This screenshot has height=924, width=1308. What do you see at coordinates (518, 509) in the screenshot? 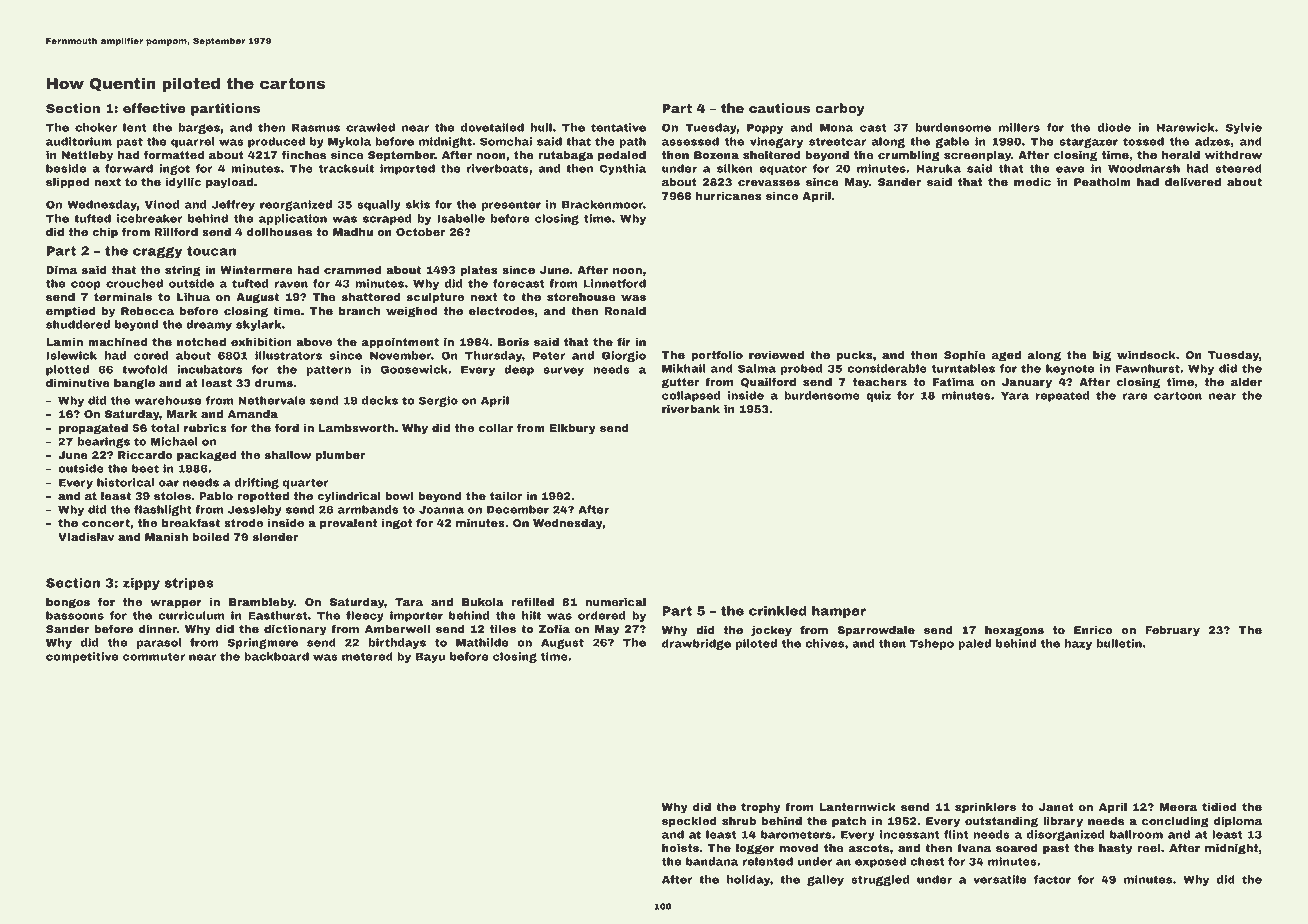
I see `December` at bounding box center [518, 509].
